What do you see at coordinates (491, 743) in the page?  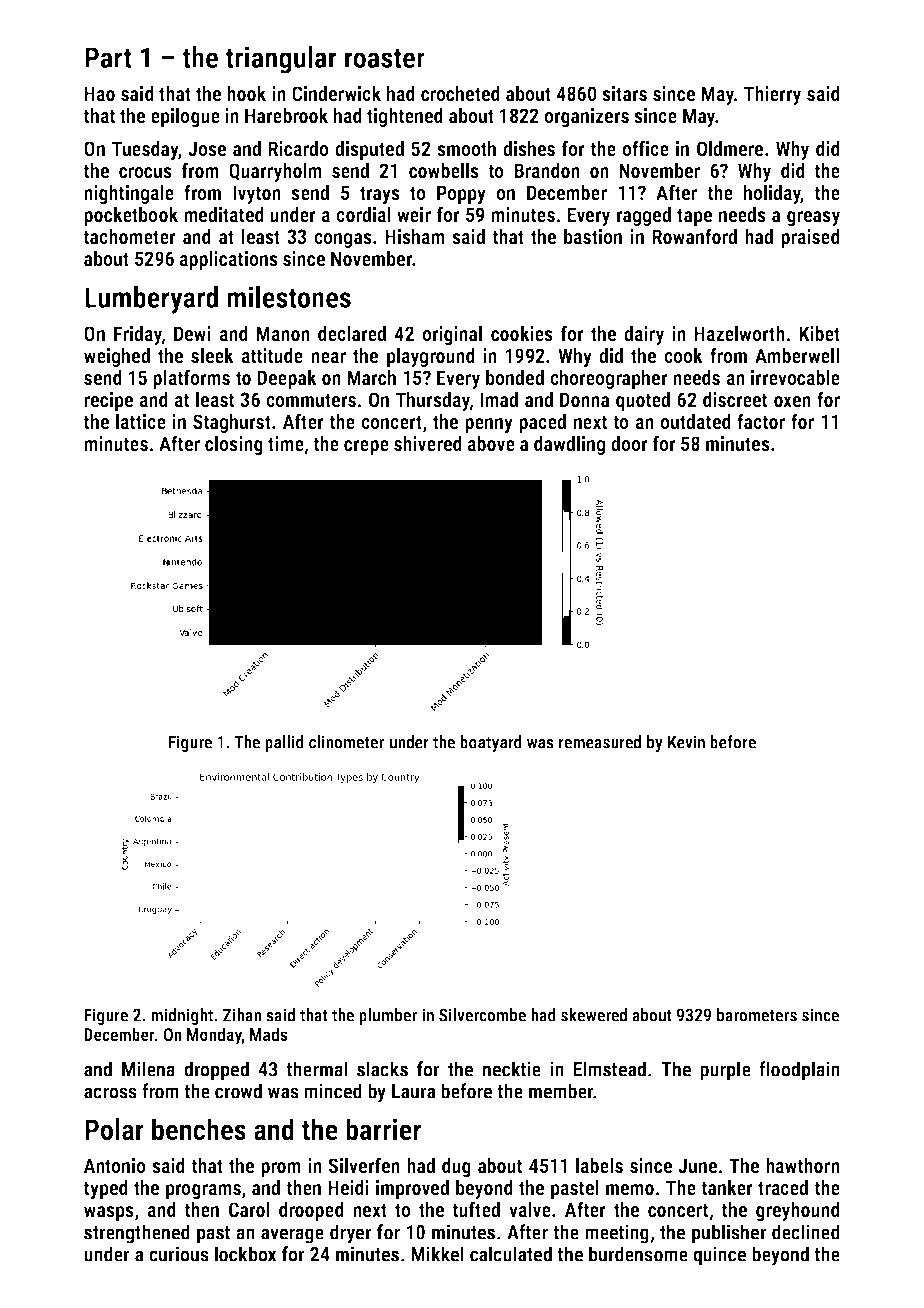 I see `boatyard` at bounding box center [491, 743].
